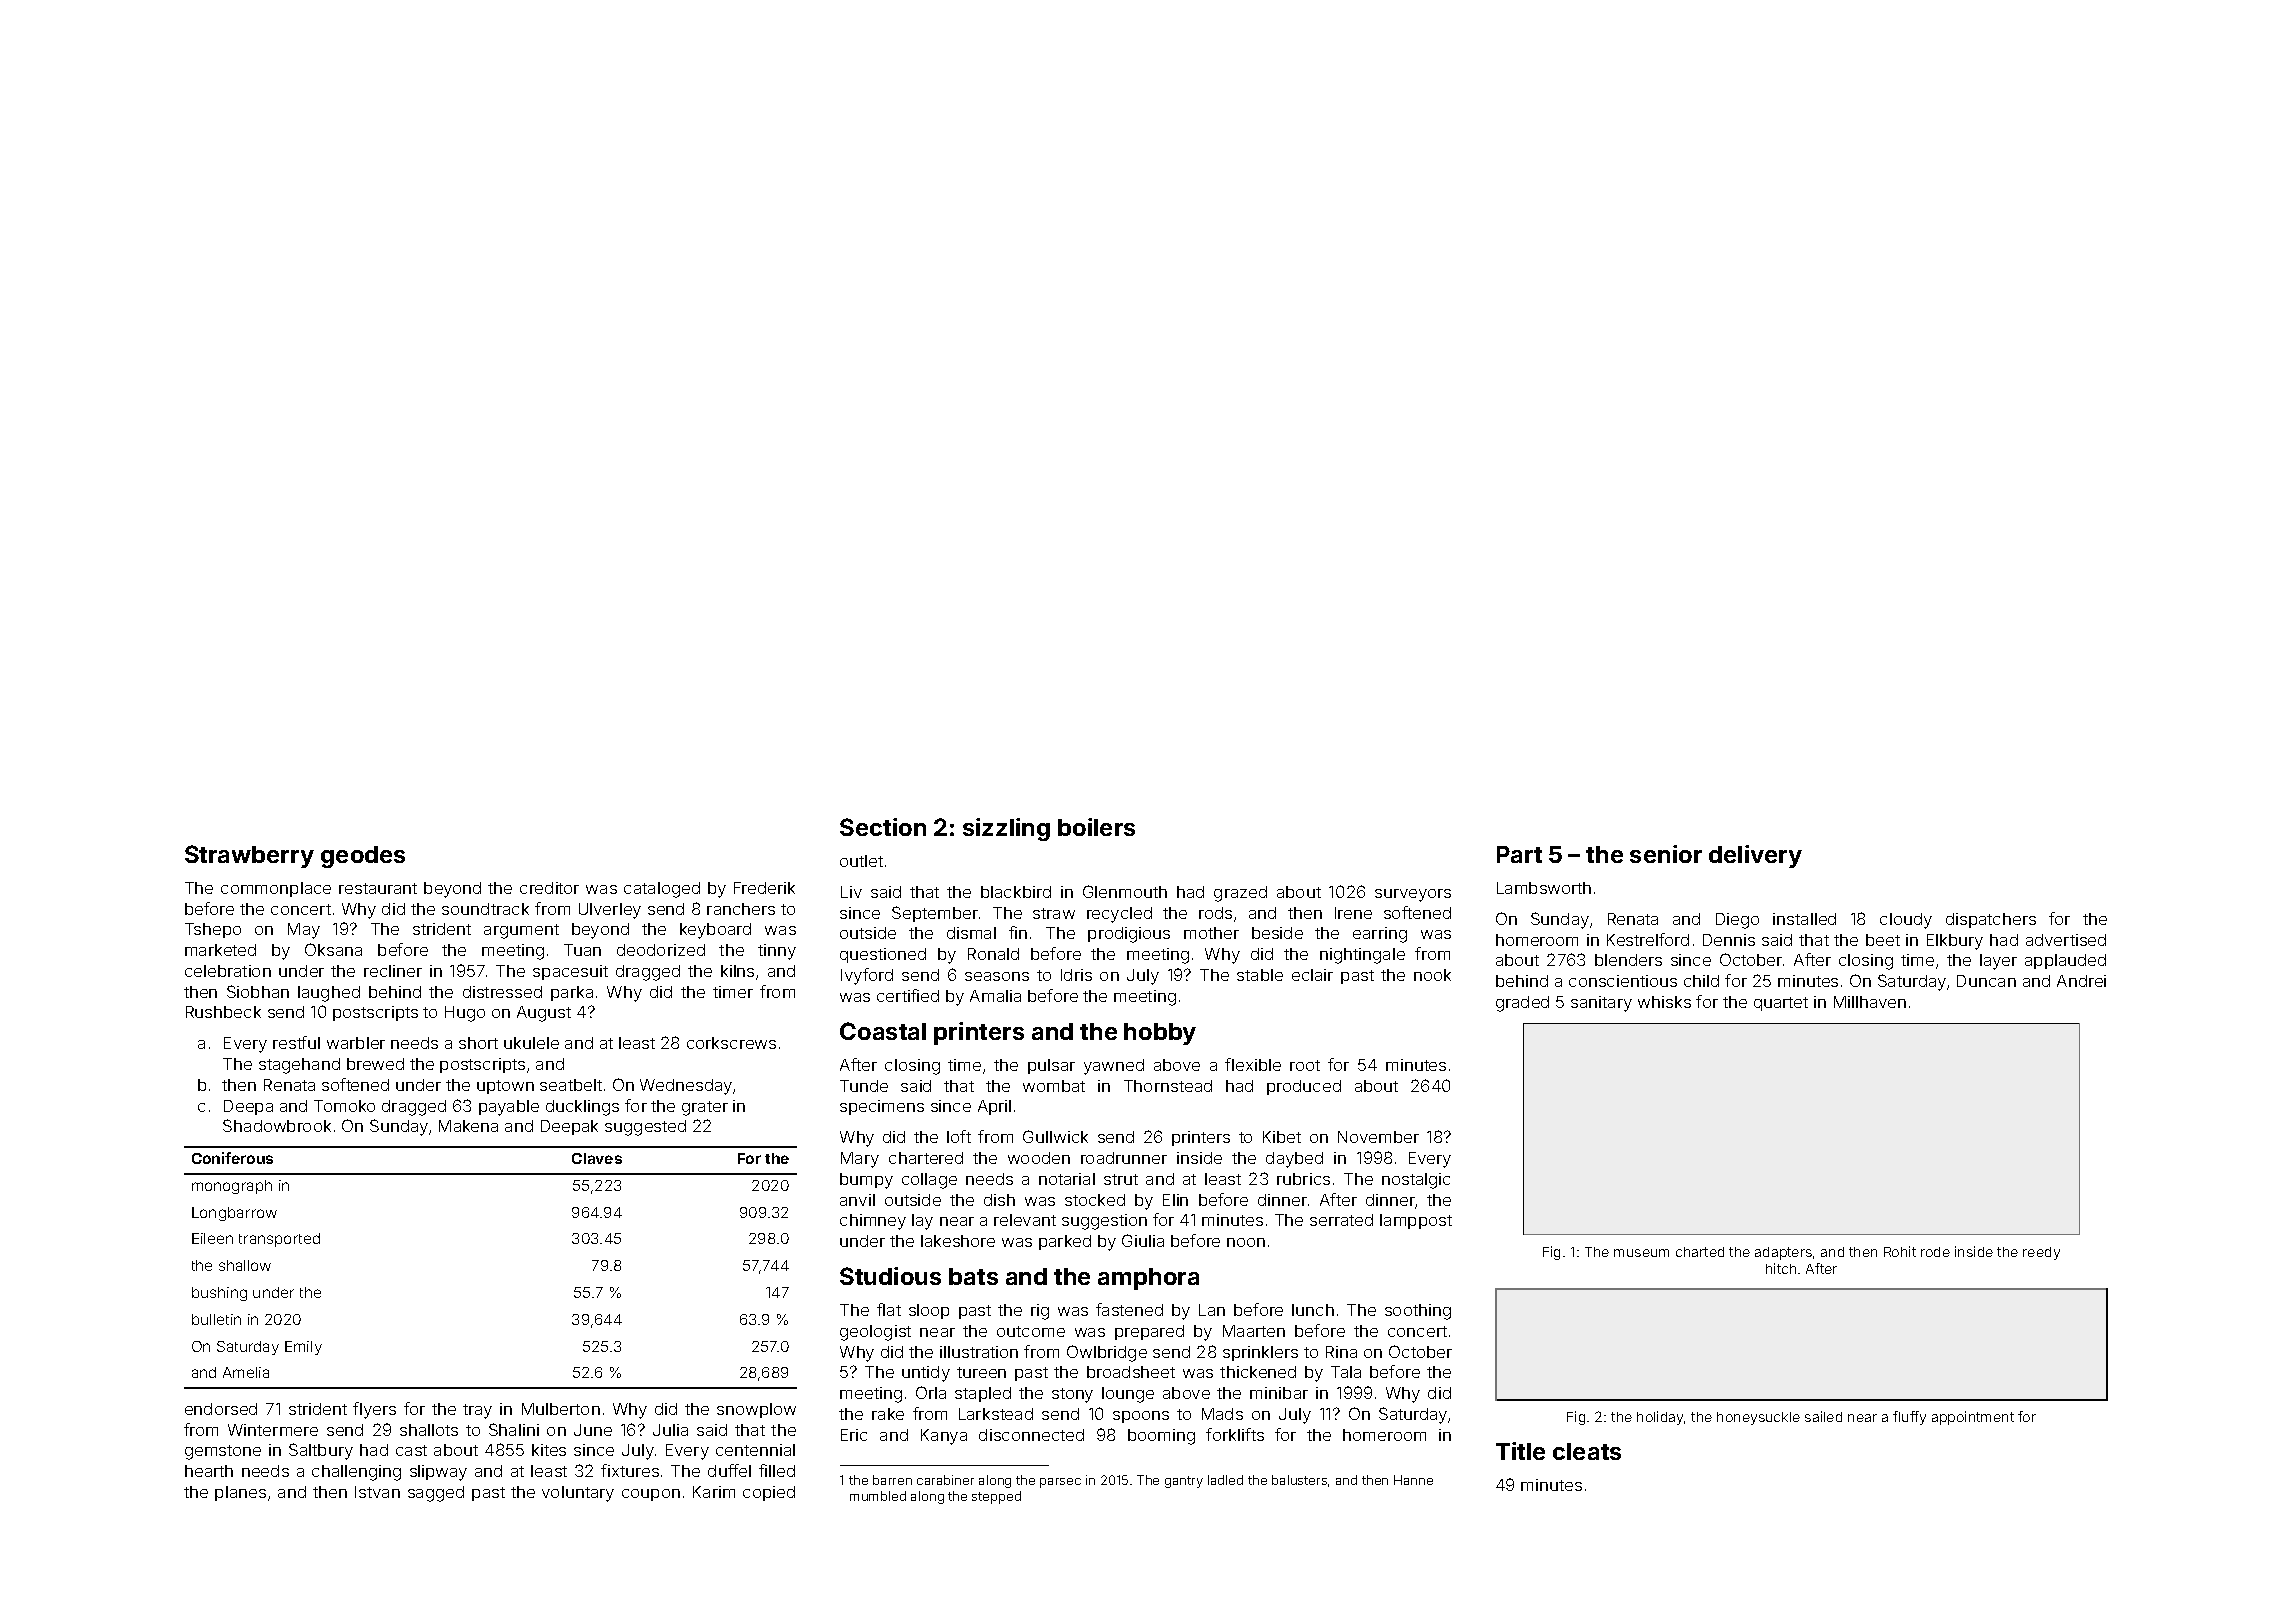 The width and height of the screenshot is (2292, 1620). I want to click on Shalini, so click(514, 1429).
